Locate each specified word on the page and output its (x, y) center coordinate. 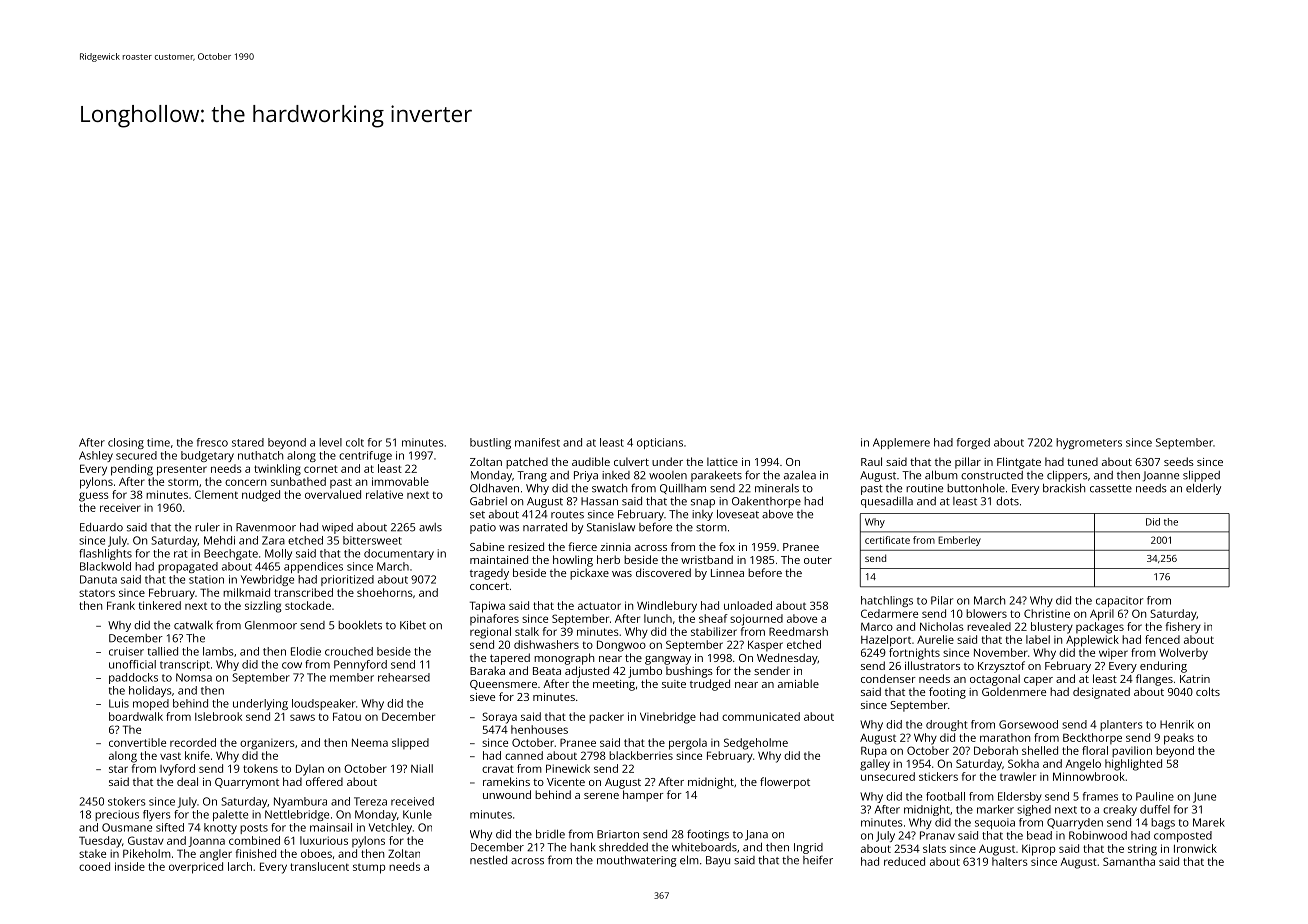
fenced (1162, 639)
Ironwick (1195, 848)
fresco (212, 442)
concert (489, 586)
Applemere (901, 443)
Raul (871, 461)
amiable (798, 683)
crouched (349, 651)
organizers (267, 744)
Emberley (959, 541)
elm (689, 860)
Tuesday (100, 842)
